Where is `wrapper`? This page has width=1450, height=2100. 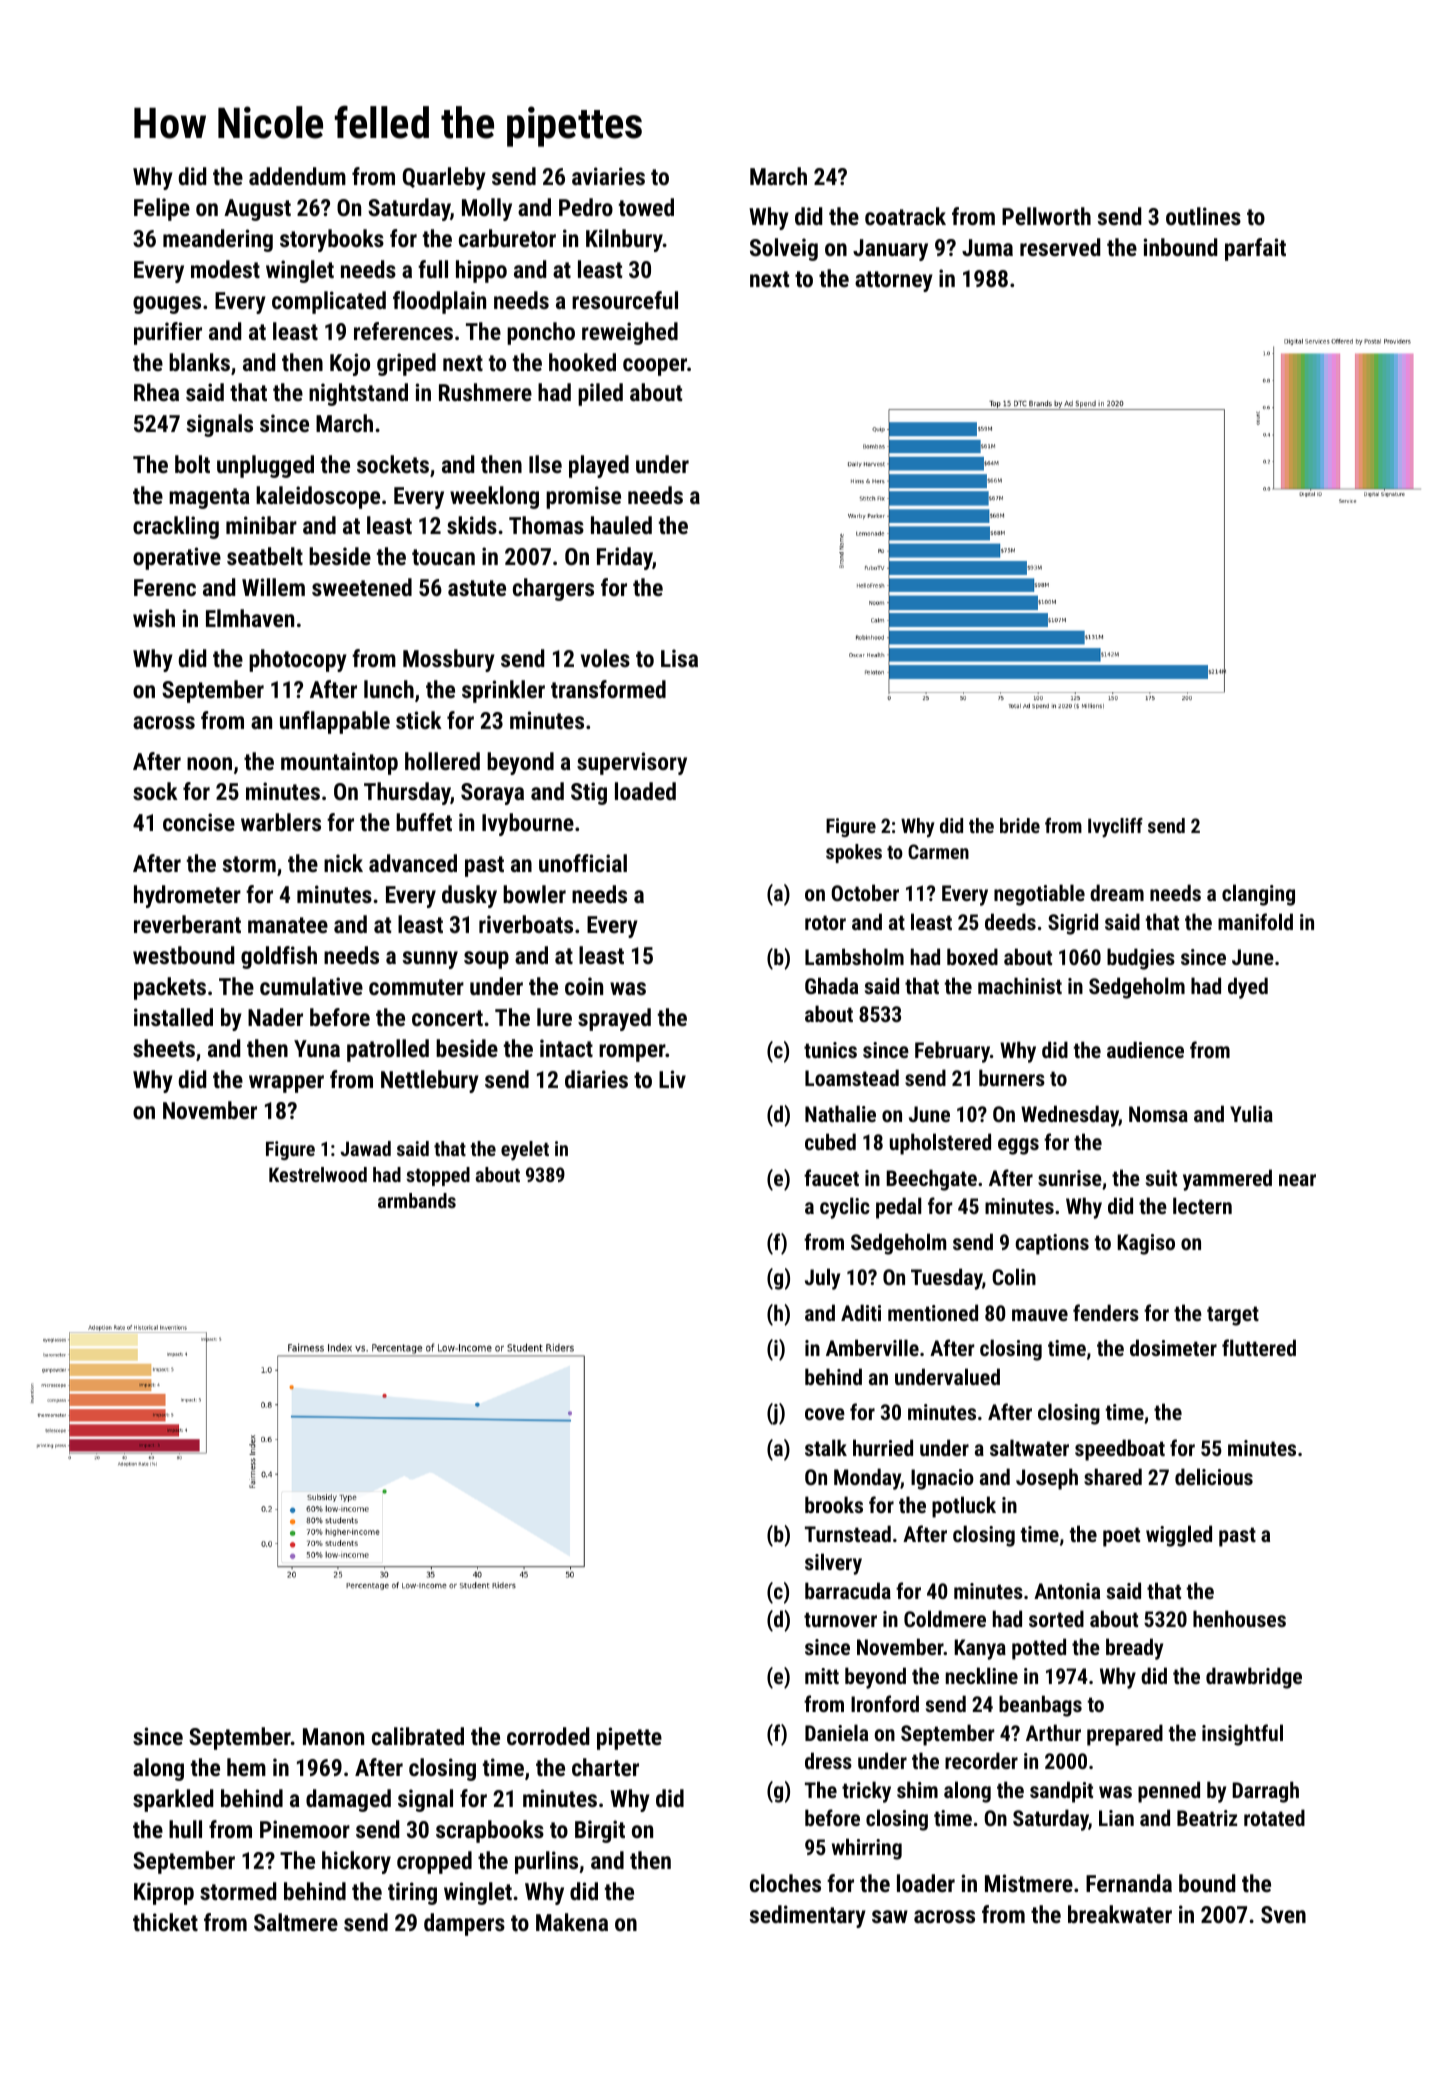
wrapper is located at coordinates (286, 1084).
